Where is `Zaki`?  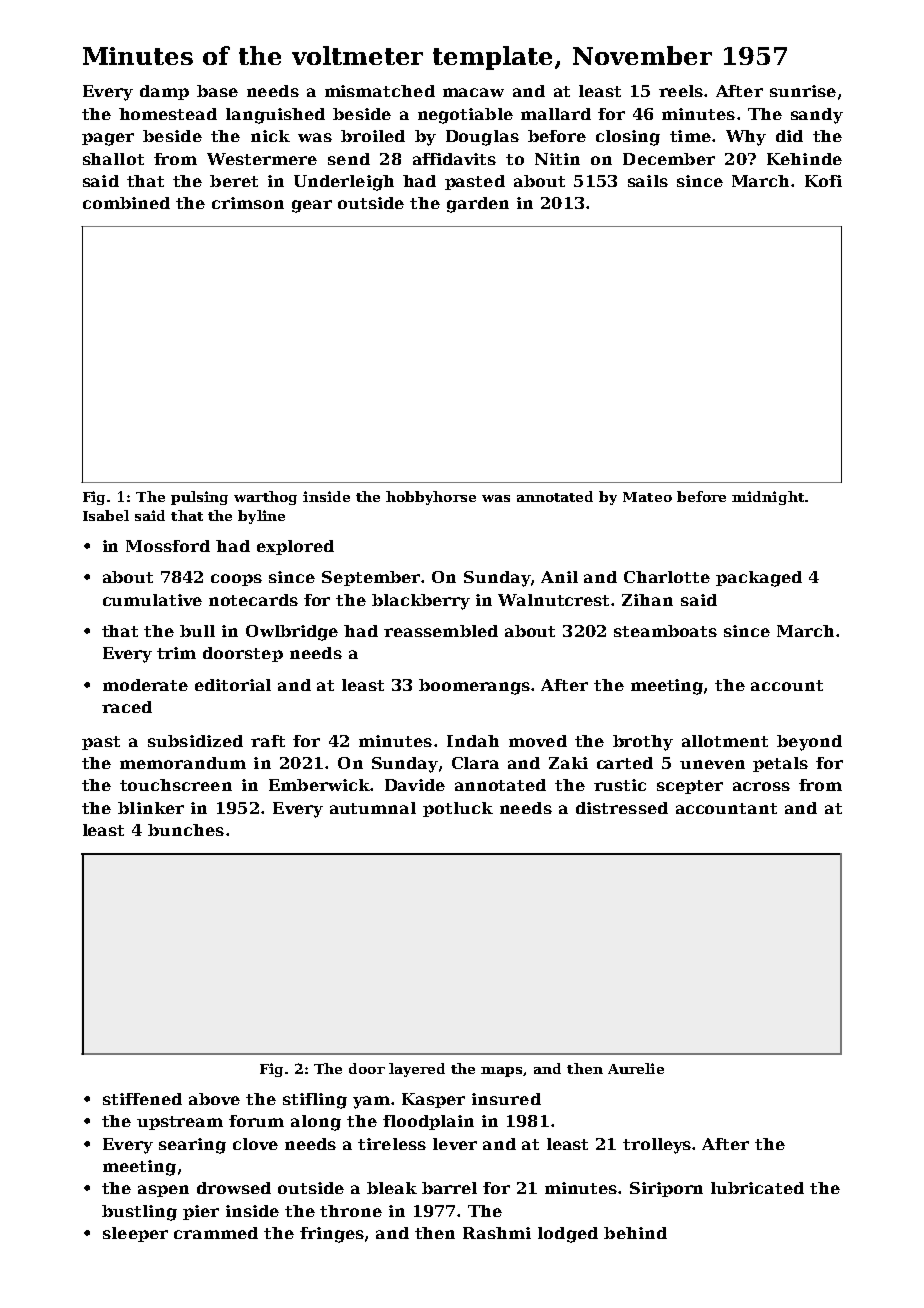 Zaki is located at coordinates (568, 763).
